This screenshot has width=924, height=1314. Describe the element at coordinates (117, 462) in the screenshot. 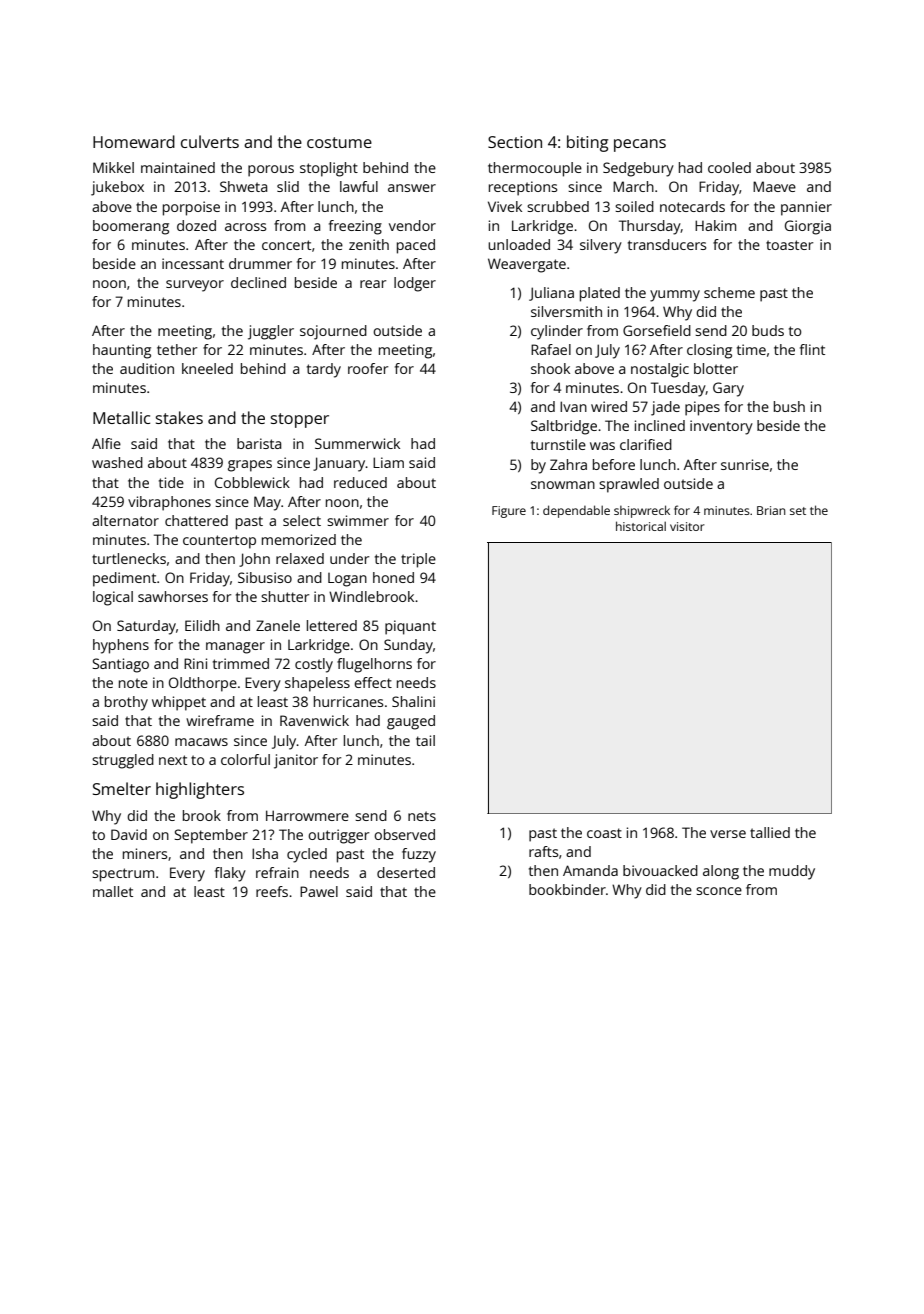

I see `washed` at that location.
